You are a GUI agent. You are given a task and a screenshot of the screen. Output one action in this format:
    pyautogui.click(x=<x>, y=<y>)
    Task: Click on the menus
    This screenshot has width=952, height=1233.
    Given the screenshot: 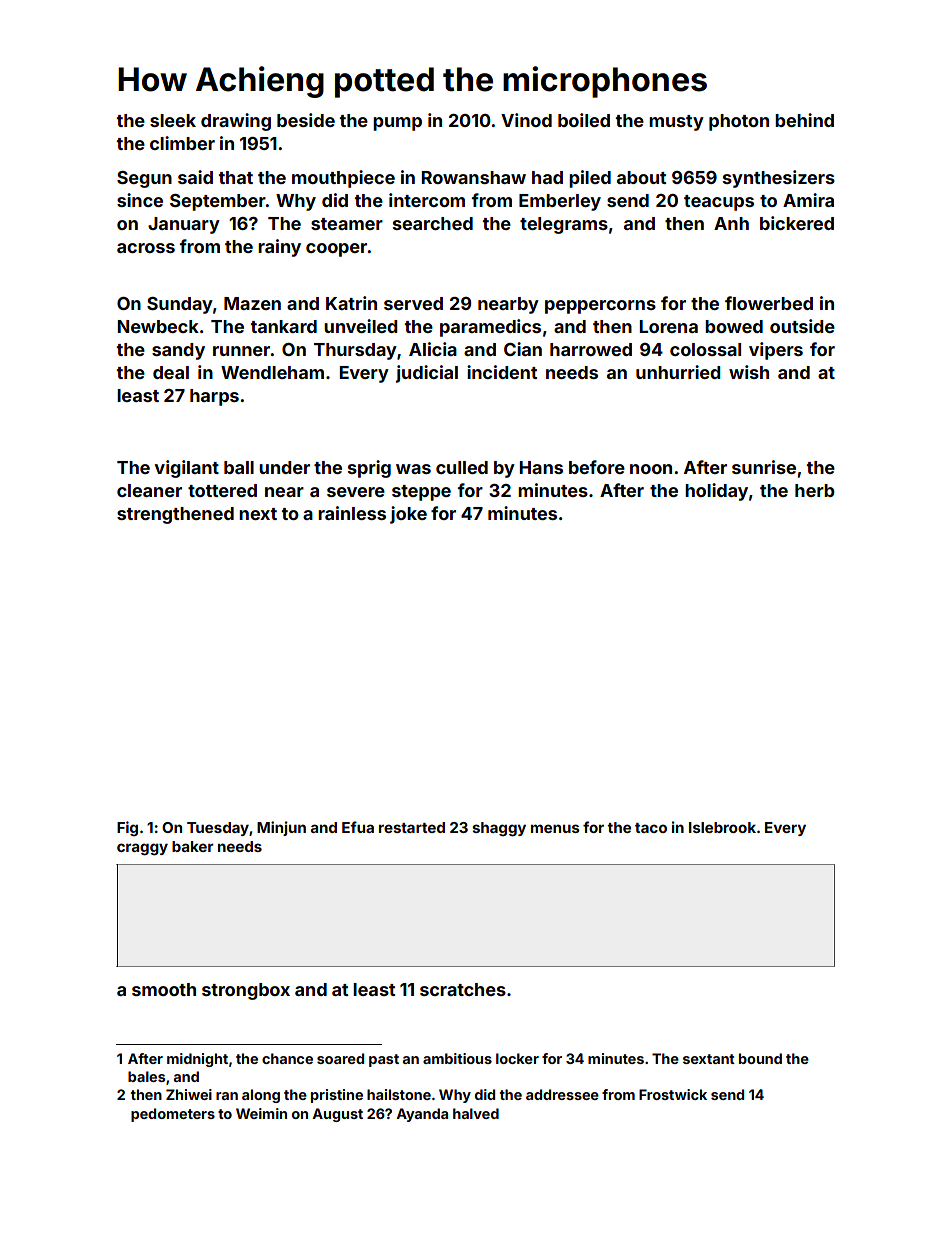 What is the action you would take?
    pyautogui.click(x=555, y=828)
